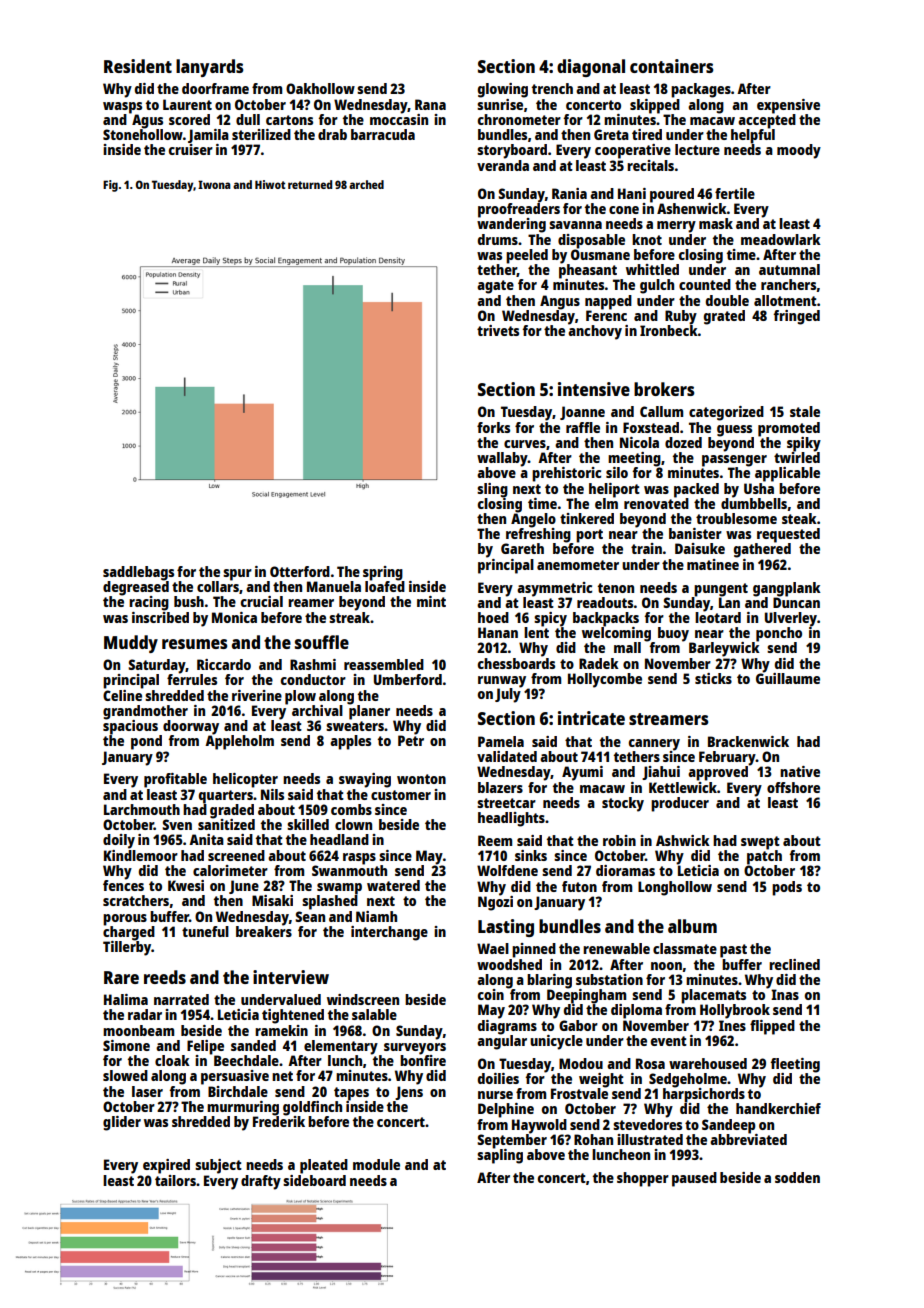 The height and width of the screenshot is (1308, 924). What do you see at coordinates (506, 928) in the screenshot?
I see `Lasting` at bounding box center [506, 928].
